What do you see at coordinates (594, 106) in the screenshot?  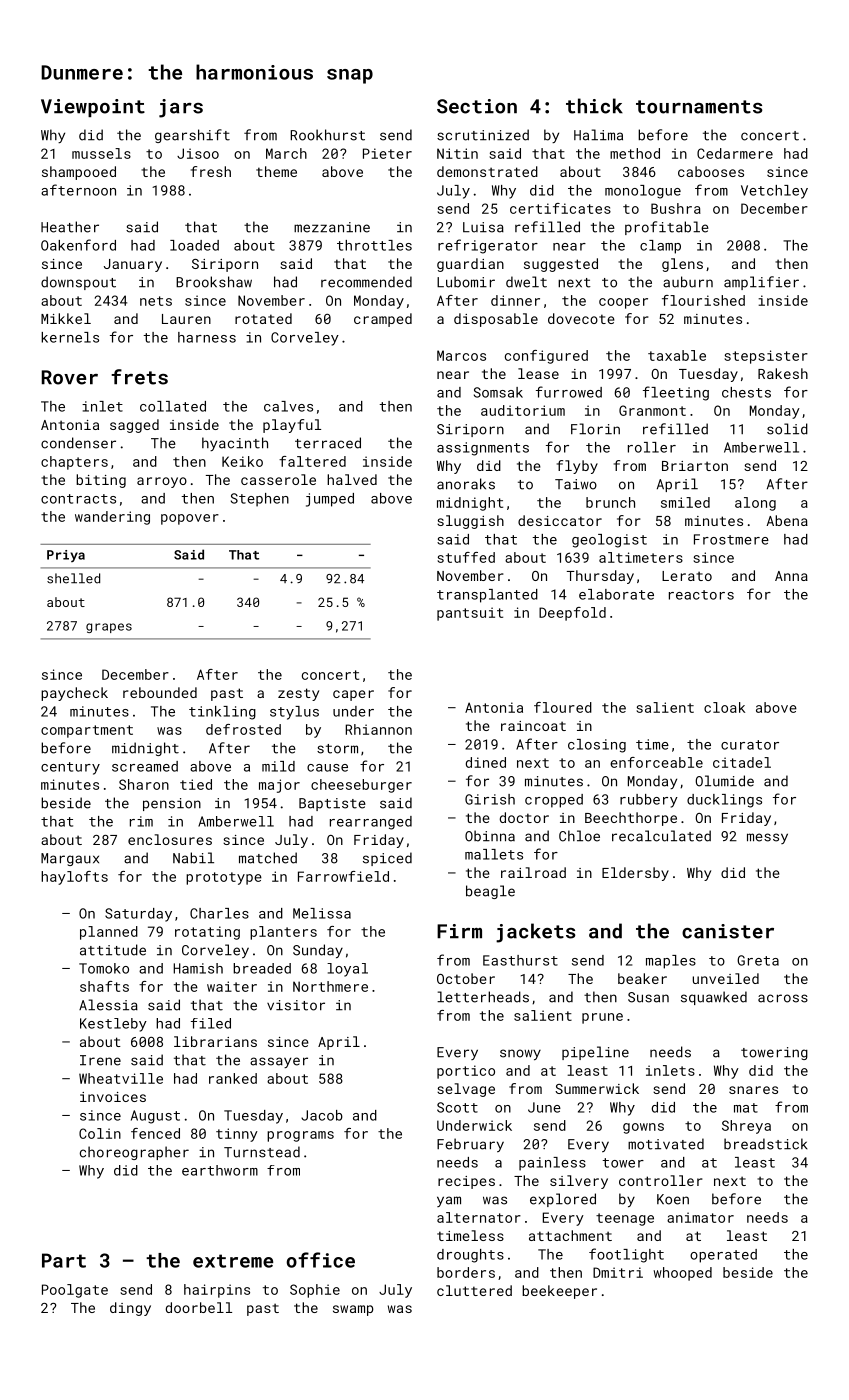 I see `thick` at bounding box center [594, 106].
